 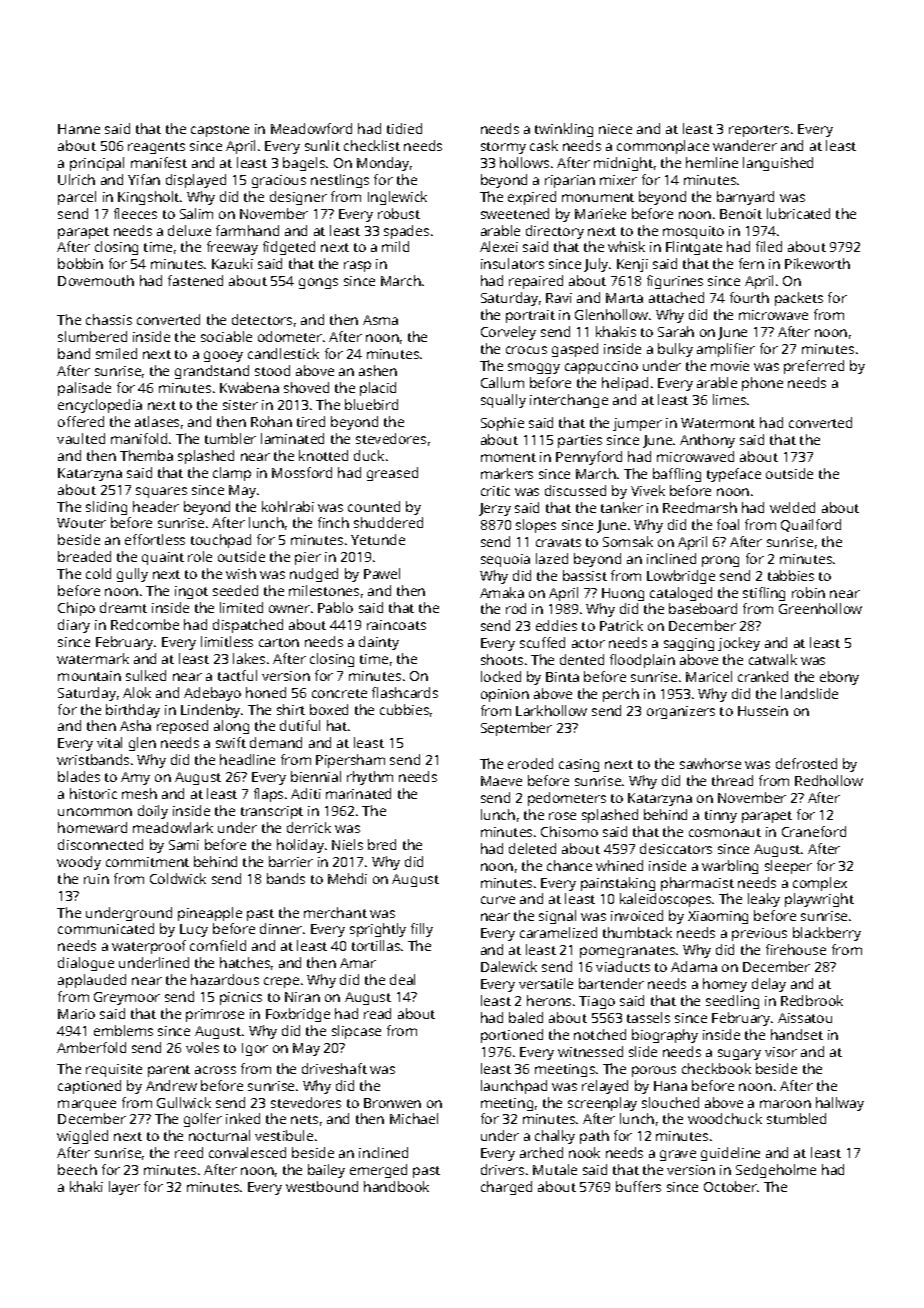 I want to click on Wouter, so click(x=81, y=523).
